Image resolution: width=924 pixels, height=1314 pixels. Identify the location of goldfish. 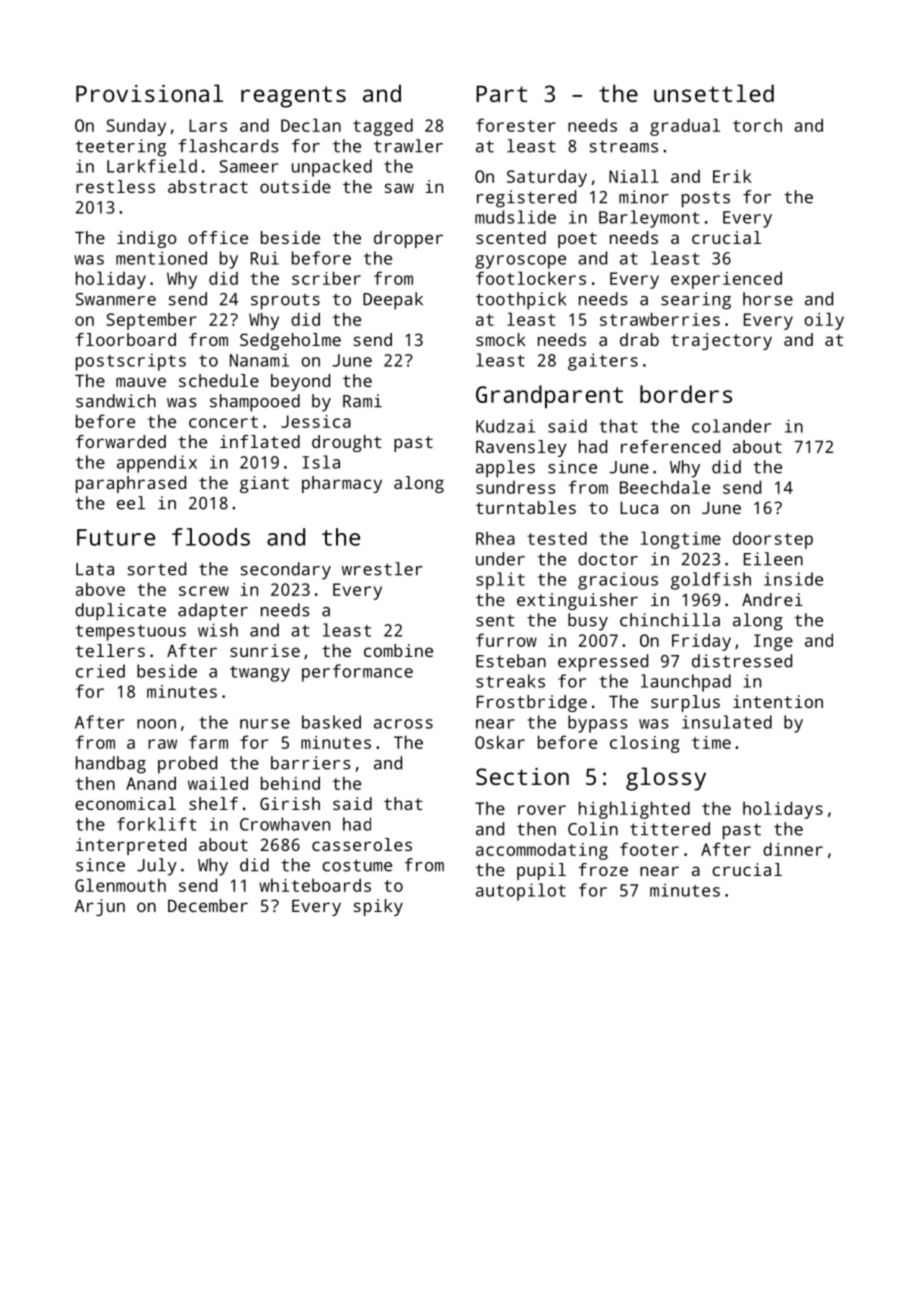
(711, 581).
